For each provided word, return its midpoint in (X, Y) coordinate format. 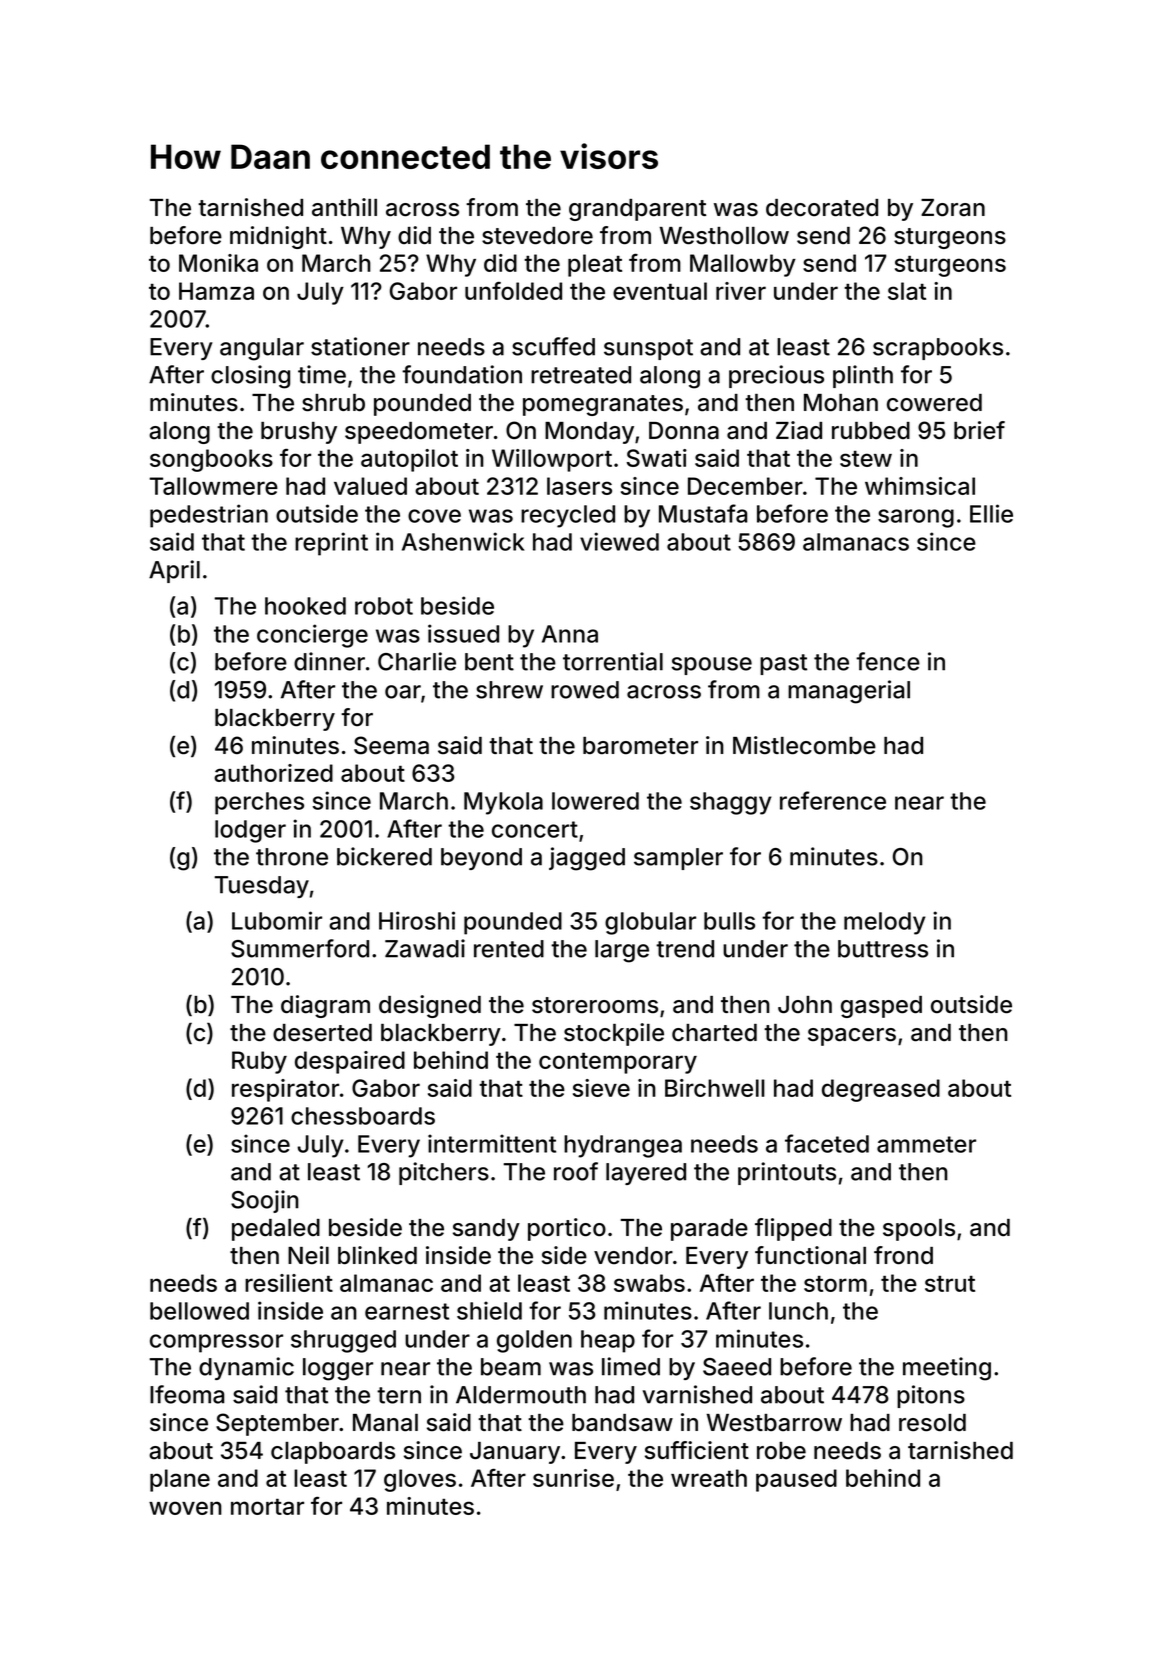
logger (338, 1369)
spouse (712, 666)
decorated (822, 208)
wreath (709, 1478)
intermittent (492, 1143)
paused (796, 1480)
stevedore (537, 236)
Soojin (265, 1201)
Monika (218, 263)
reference (833, 800)
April (174, 571)
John (805, 1005)
